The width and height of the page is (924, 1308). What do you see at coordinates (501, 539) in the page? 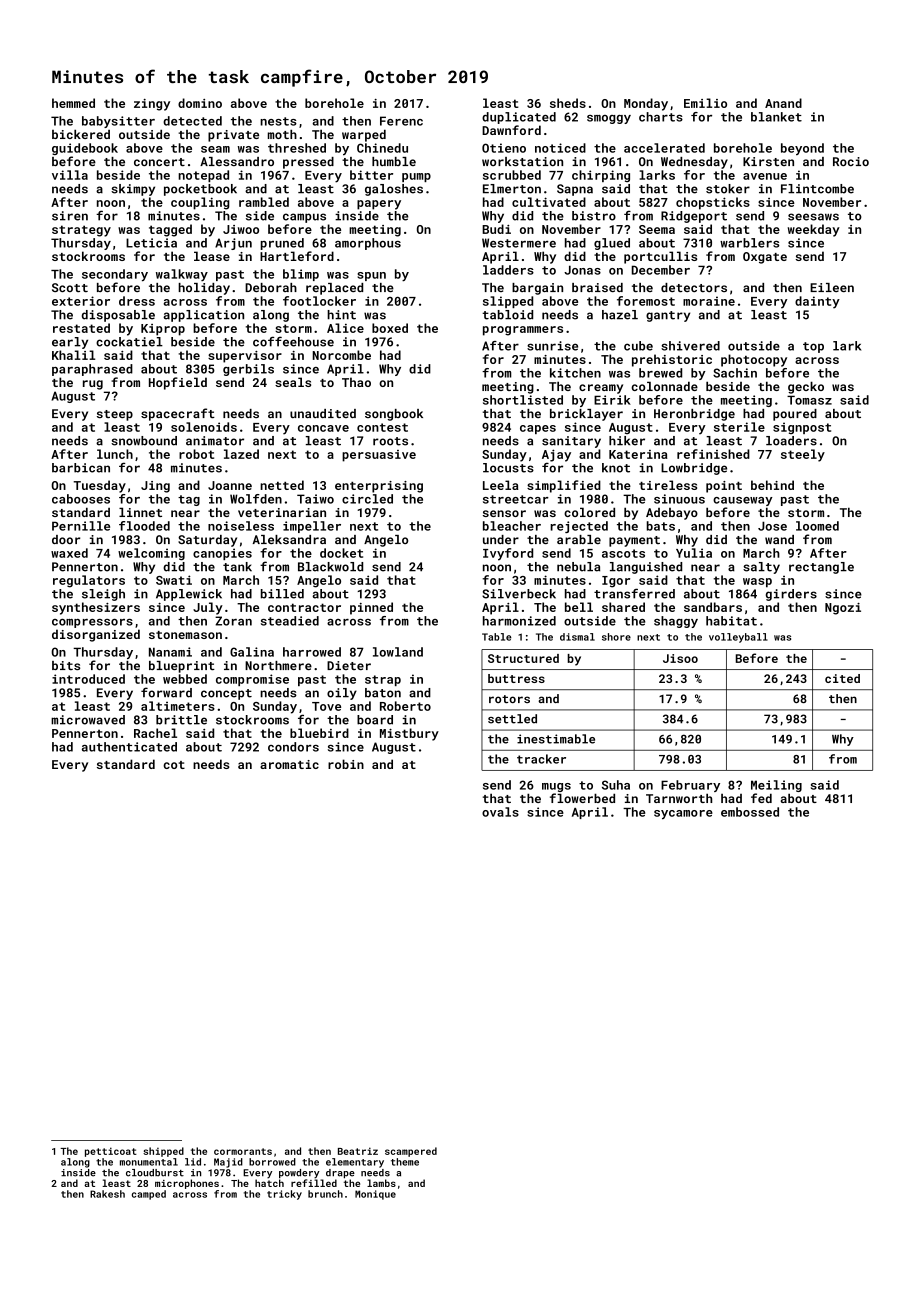
I see `under` at bounding box center [501, 539].
